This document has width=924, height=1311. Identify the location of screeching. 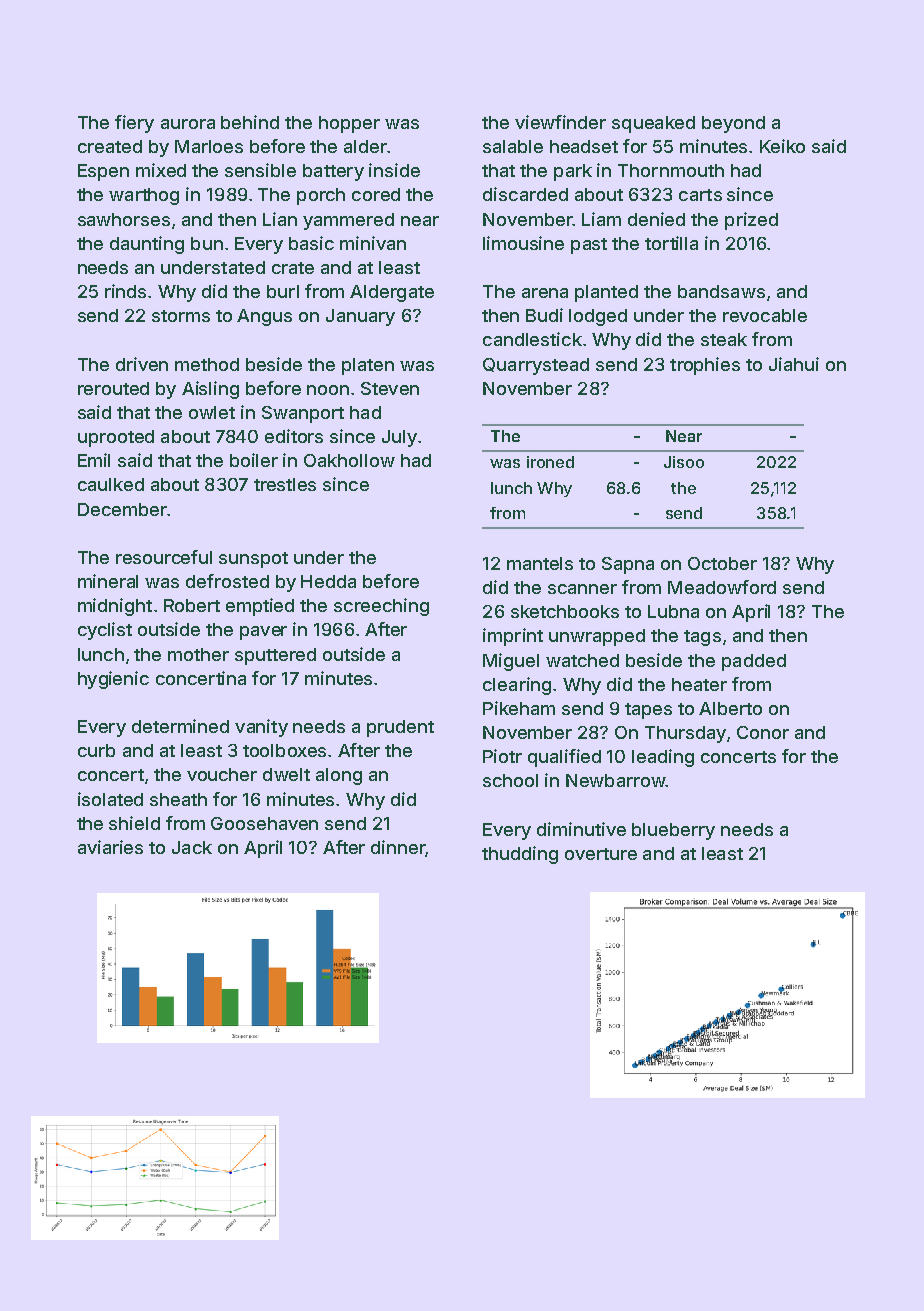
(381, 607).
